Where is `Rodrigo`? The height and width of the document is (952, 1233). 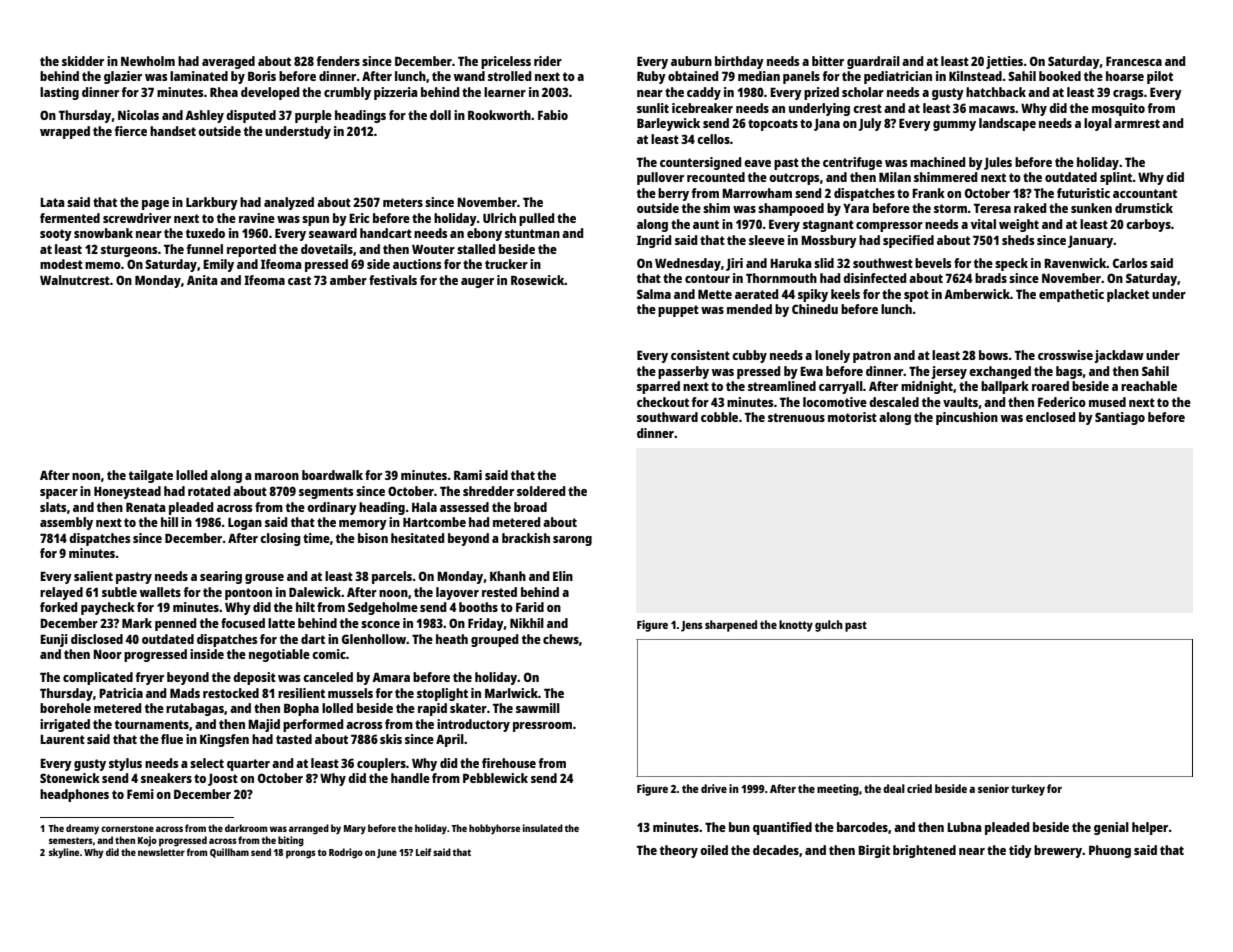 Rodrigo is located at coordinates (346, 853).
